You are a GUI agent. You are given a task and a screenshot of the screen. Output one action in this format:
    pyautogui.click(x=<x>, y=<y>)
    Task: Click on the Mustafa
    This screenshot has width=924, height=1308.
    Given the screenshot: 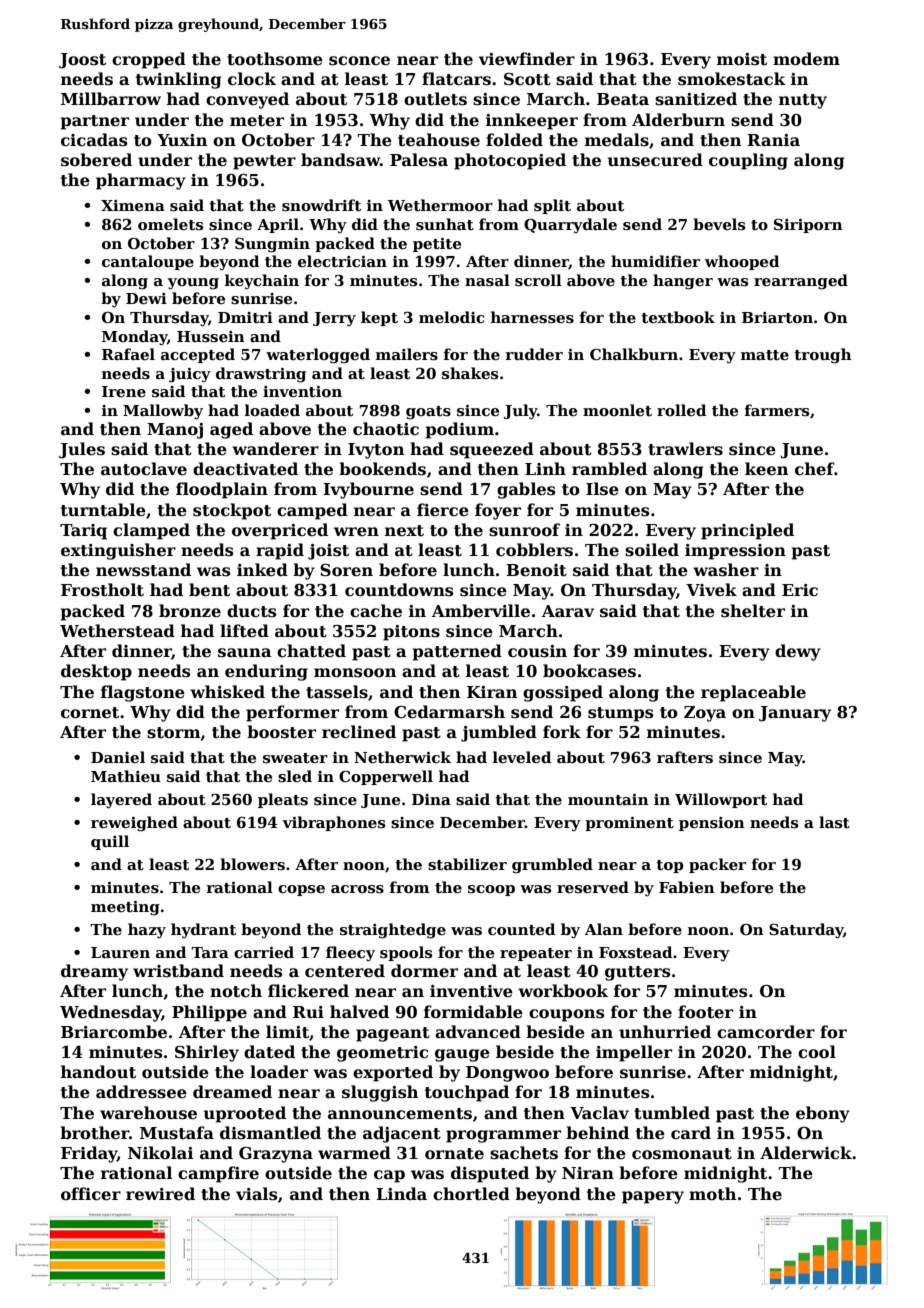 What is the action you would take?
    pyautogui.click(x=177, y=1133)
